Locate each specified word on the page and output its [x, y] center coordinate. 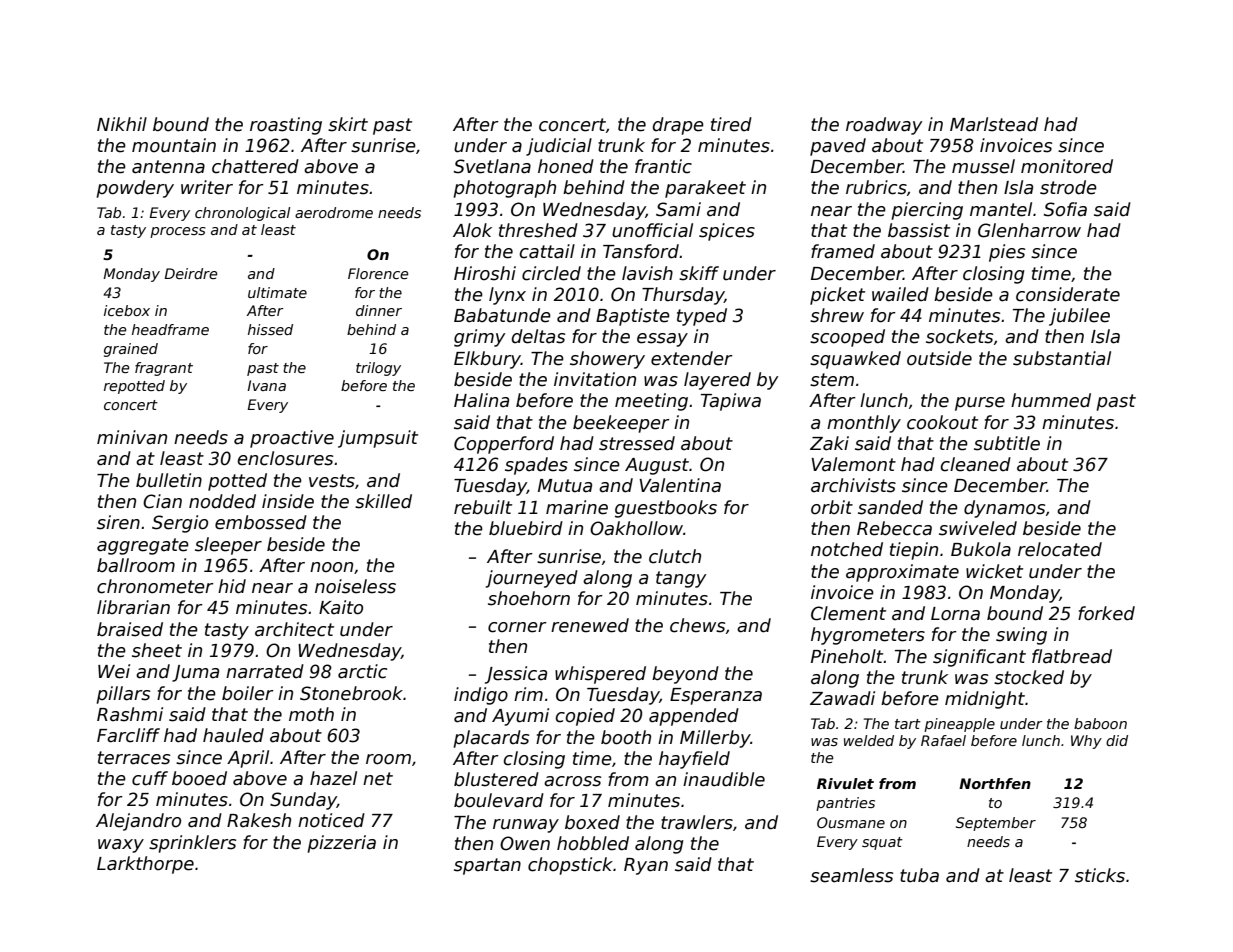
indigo [481, 696]
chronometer [155, 586]
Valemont [854, 464]
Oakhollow [636, 528]
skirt [348, 124]
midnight [985, 700]
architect [294, 629]
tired [731, 124]
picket [837, 296]
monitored [1067, 166]
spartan [487, 866]
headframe [170, 329]
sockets [959, 336]
